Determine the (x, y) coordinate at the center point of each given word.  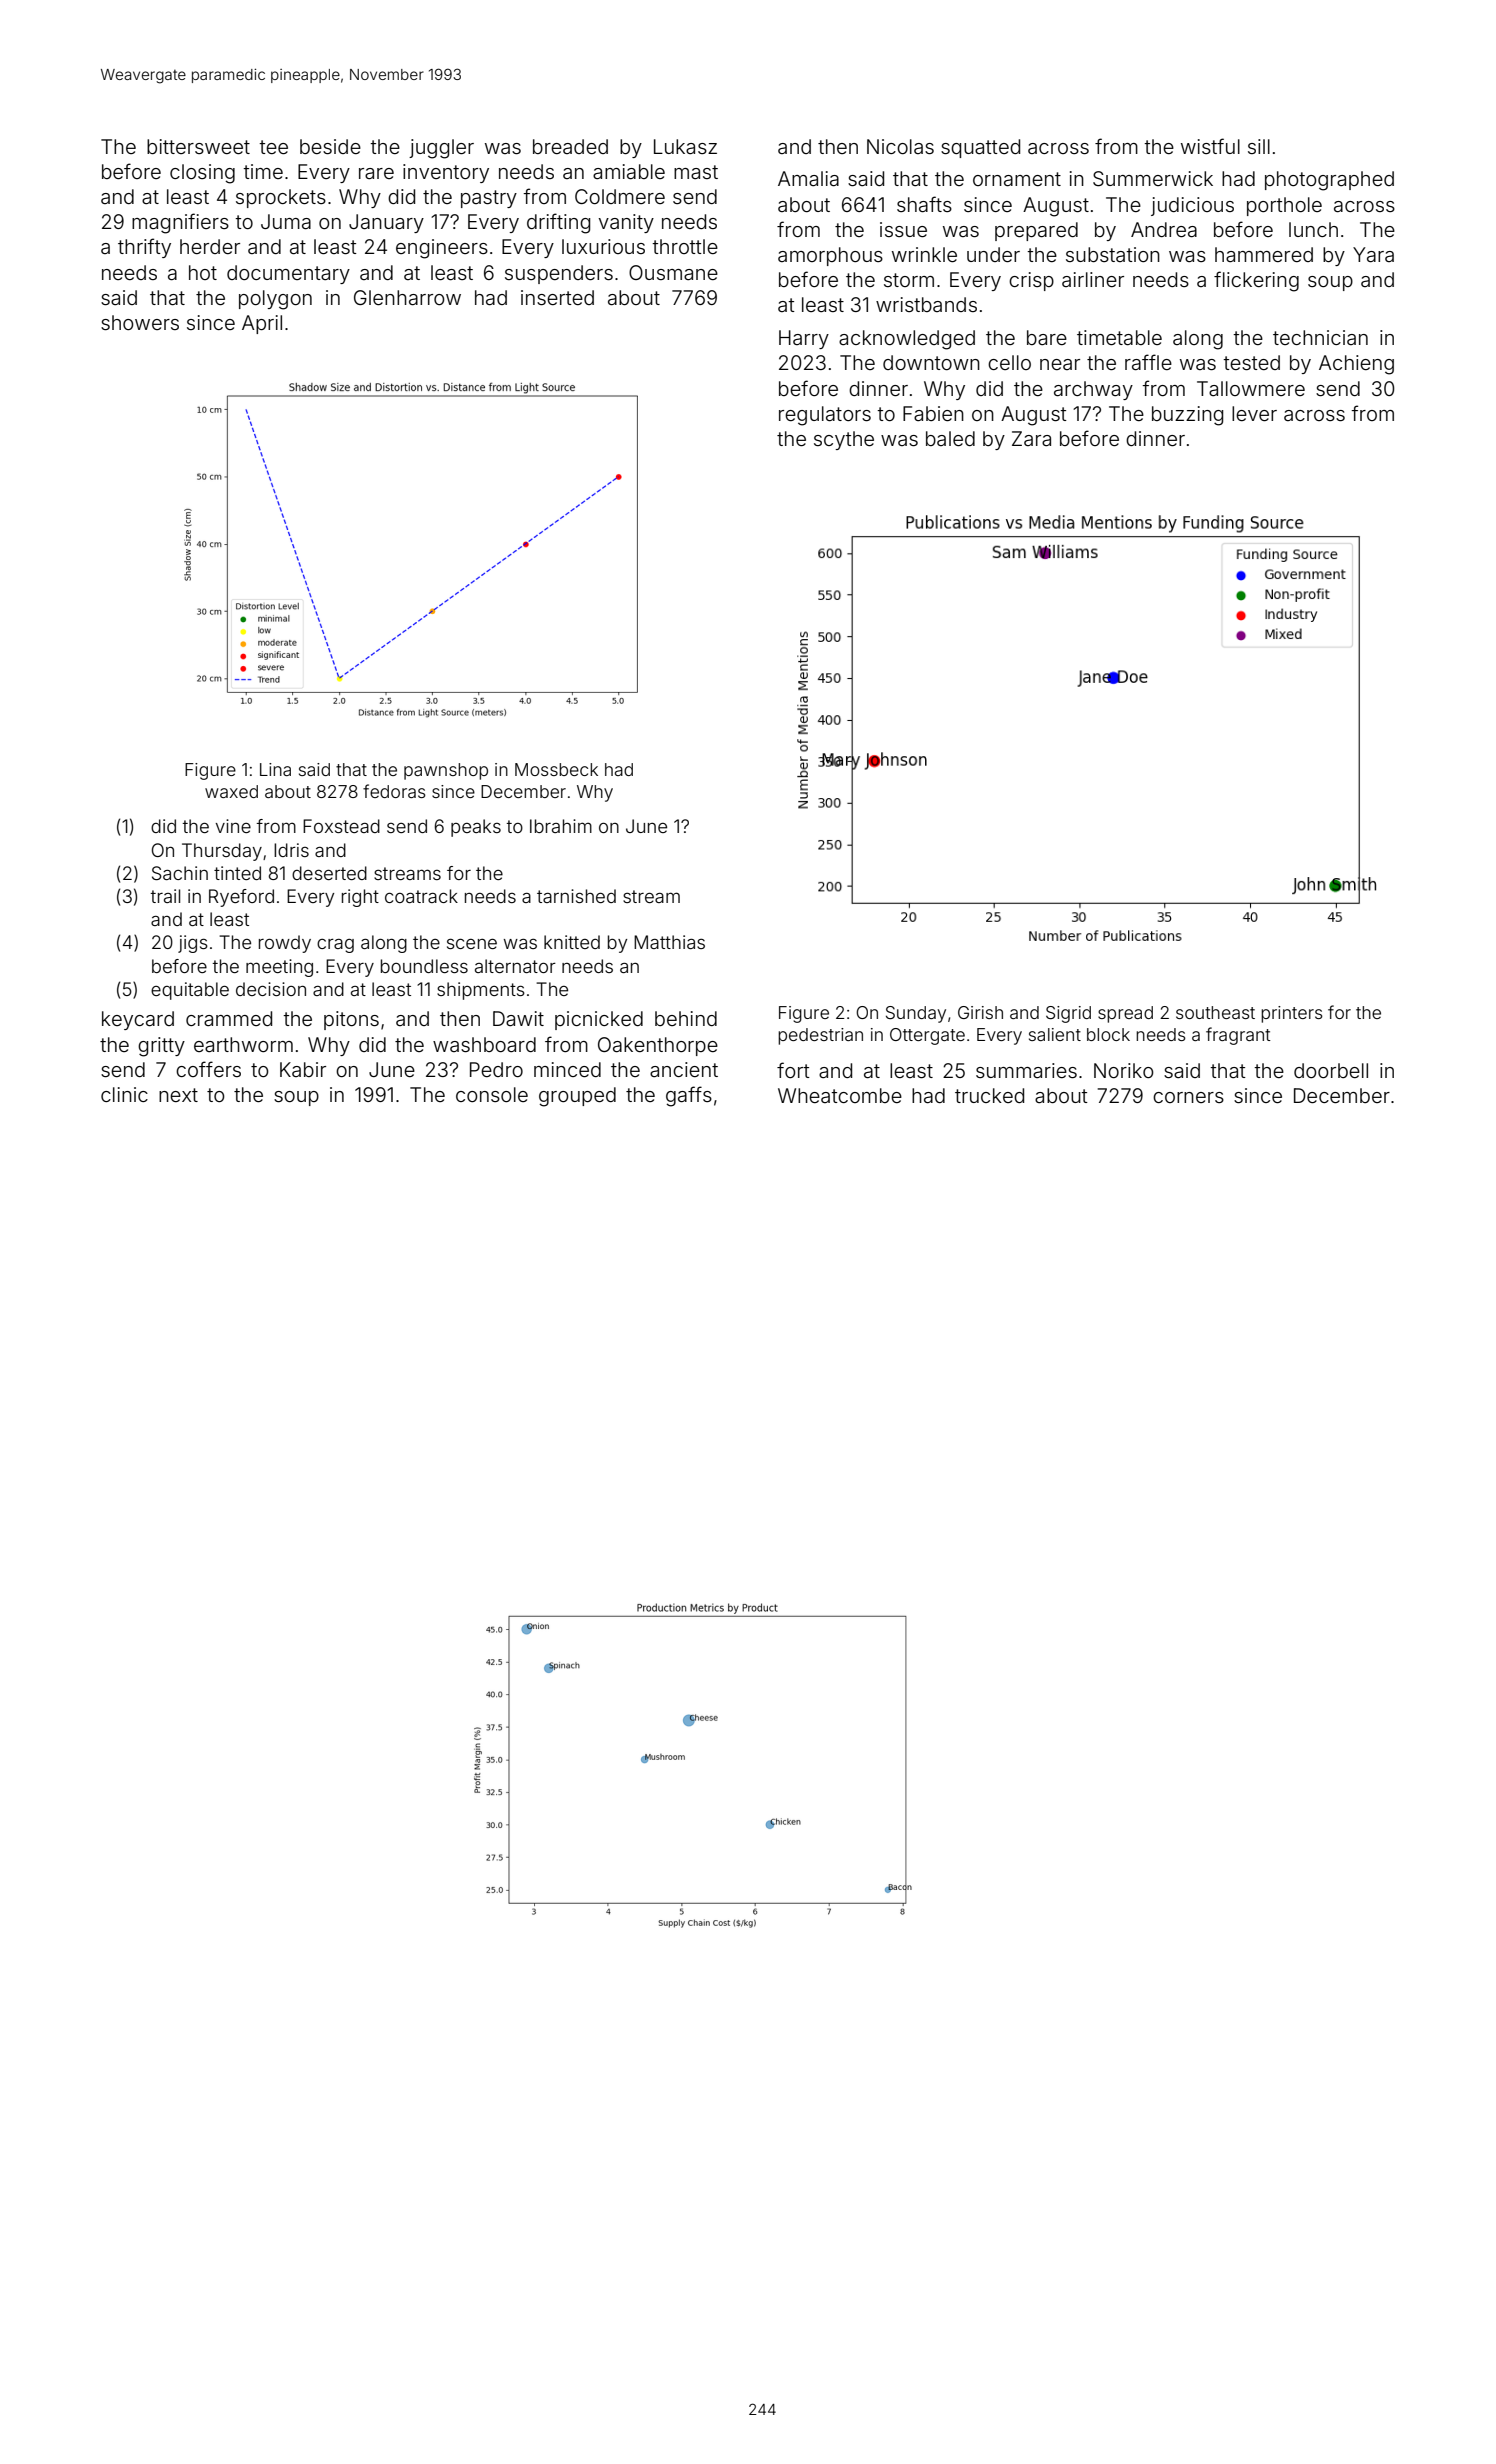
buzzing (1187, 416)
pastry (489, 199)
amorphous (830, 256)
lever (1254, 413)
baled (950, 438)
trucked (989, 1095)
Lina (275, 769)
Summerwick (1153, 179)
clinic (124, 1094)
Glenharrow (407, 297)
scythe (844, 440)
